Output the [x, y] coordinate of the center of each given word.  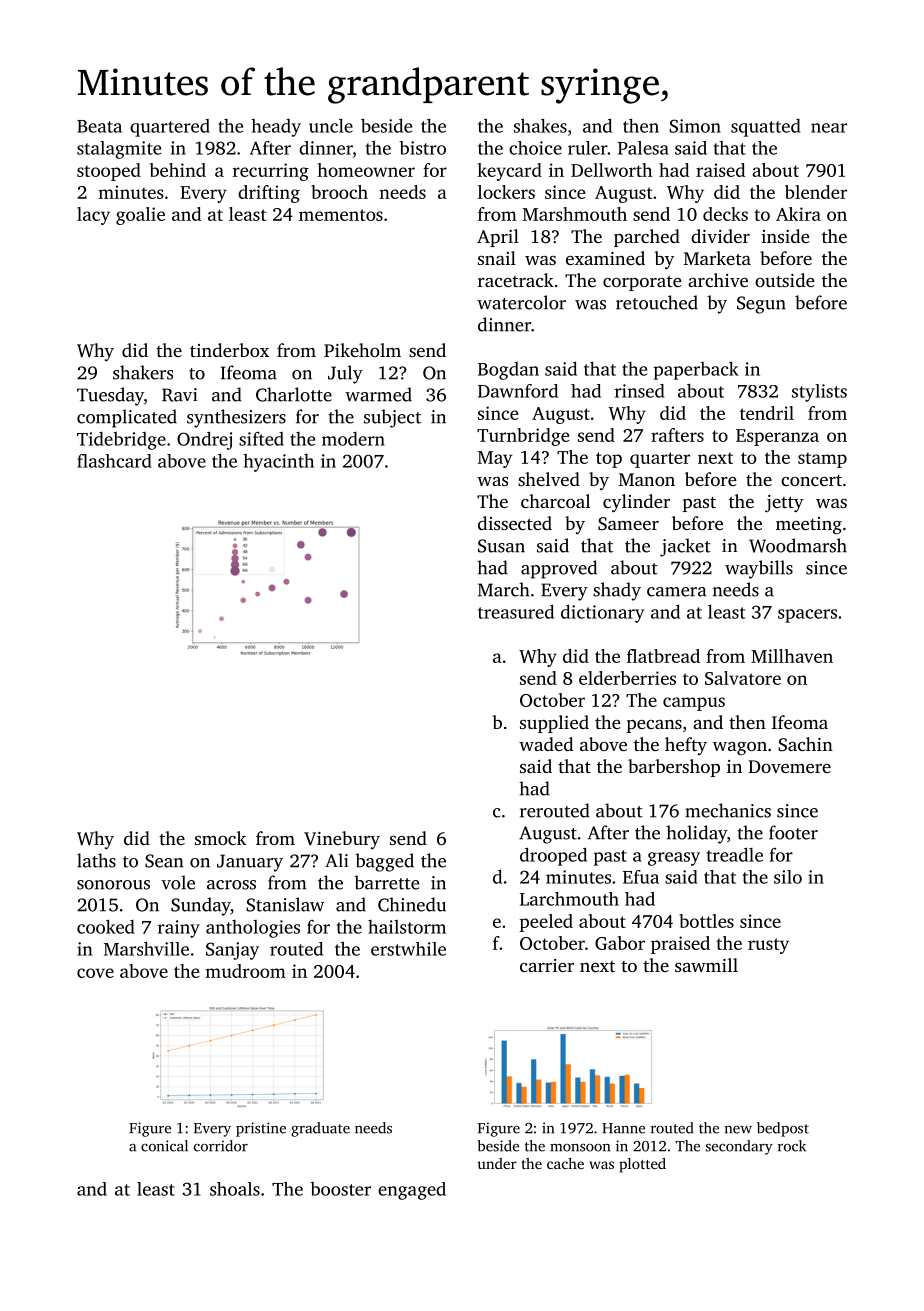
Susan [501, 546]
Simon [695, 126]
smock [220, 838]
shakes [540, 125]
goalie [140, 216]
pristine [261, 1129]
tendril [767, 413]
